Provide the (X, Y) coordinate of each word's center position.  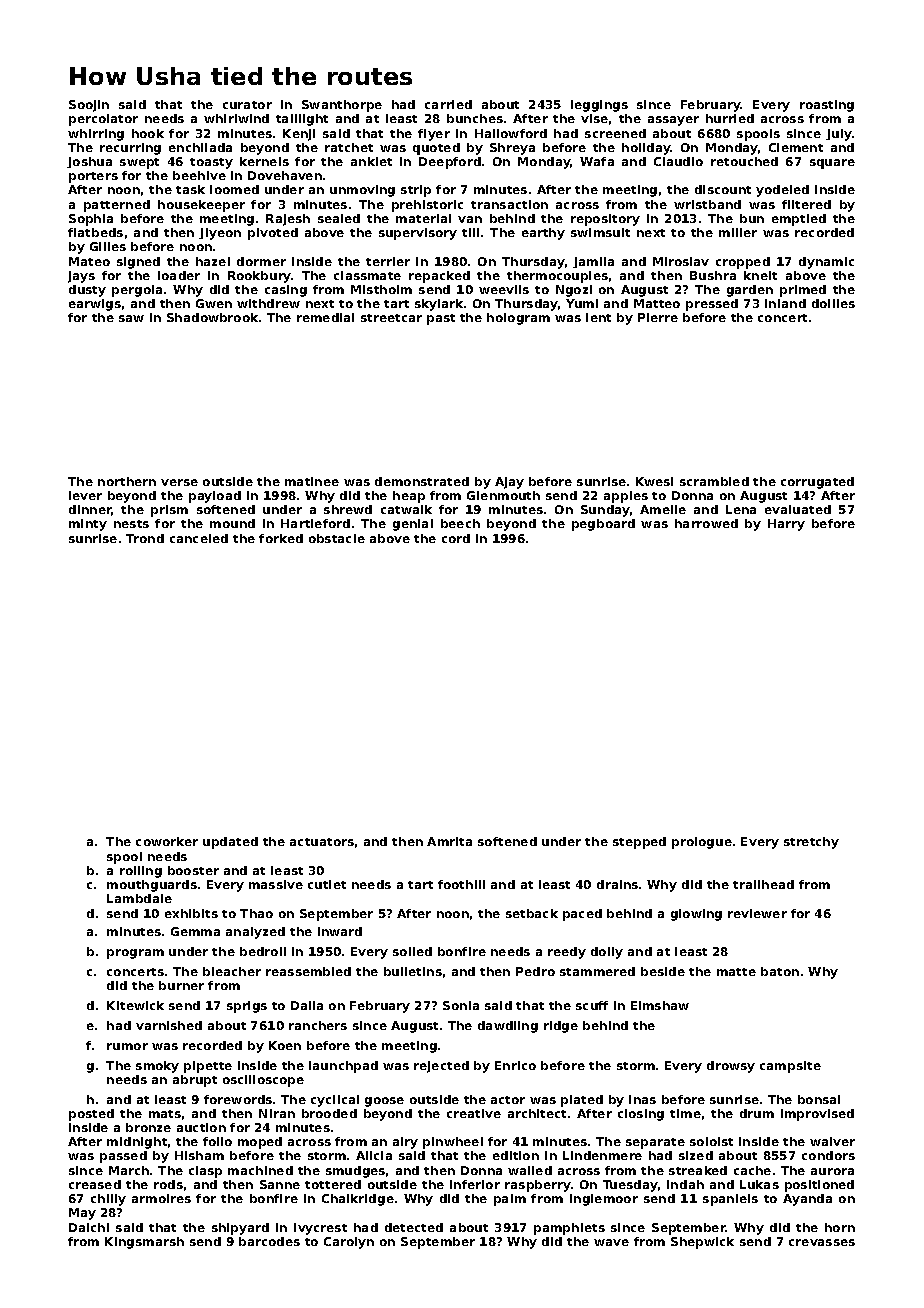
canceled (199, 538)
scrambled (714, 481)
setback (532, 913)
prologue (702, 843)
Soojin (89, 106)
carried (448, 104)
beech (460, 523)
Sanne (280, 1184)
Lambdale (139, 898)
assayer (673, 121)
